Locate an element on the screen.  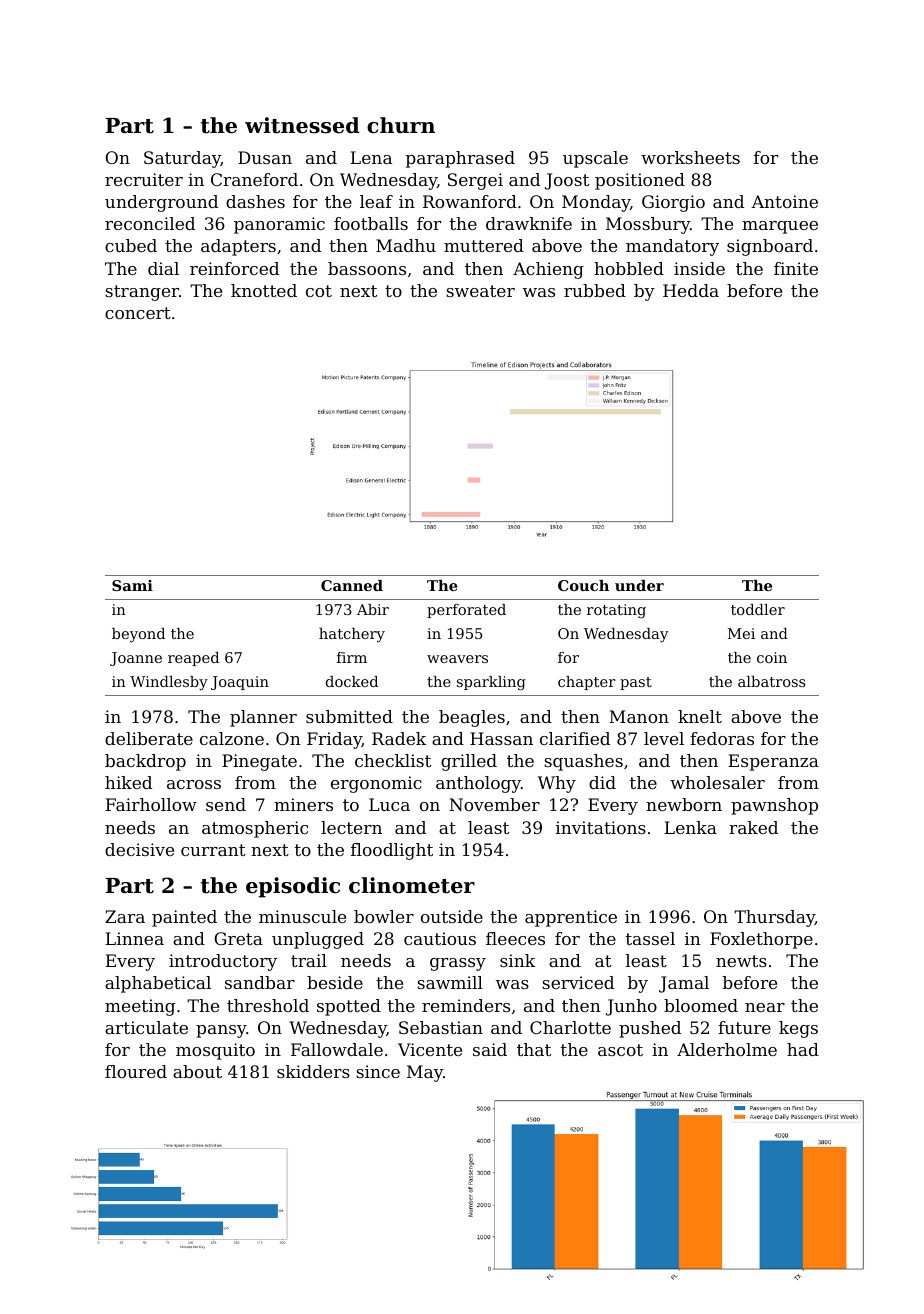
Joost is located at coordinates (567, 181).
